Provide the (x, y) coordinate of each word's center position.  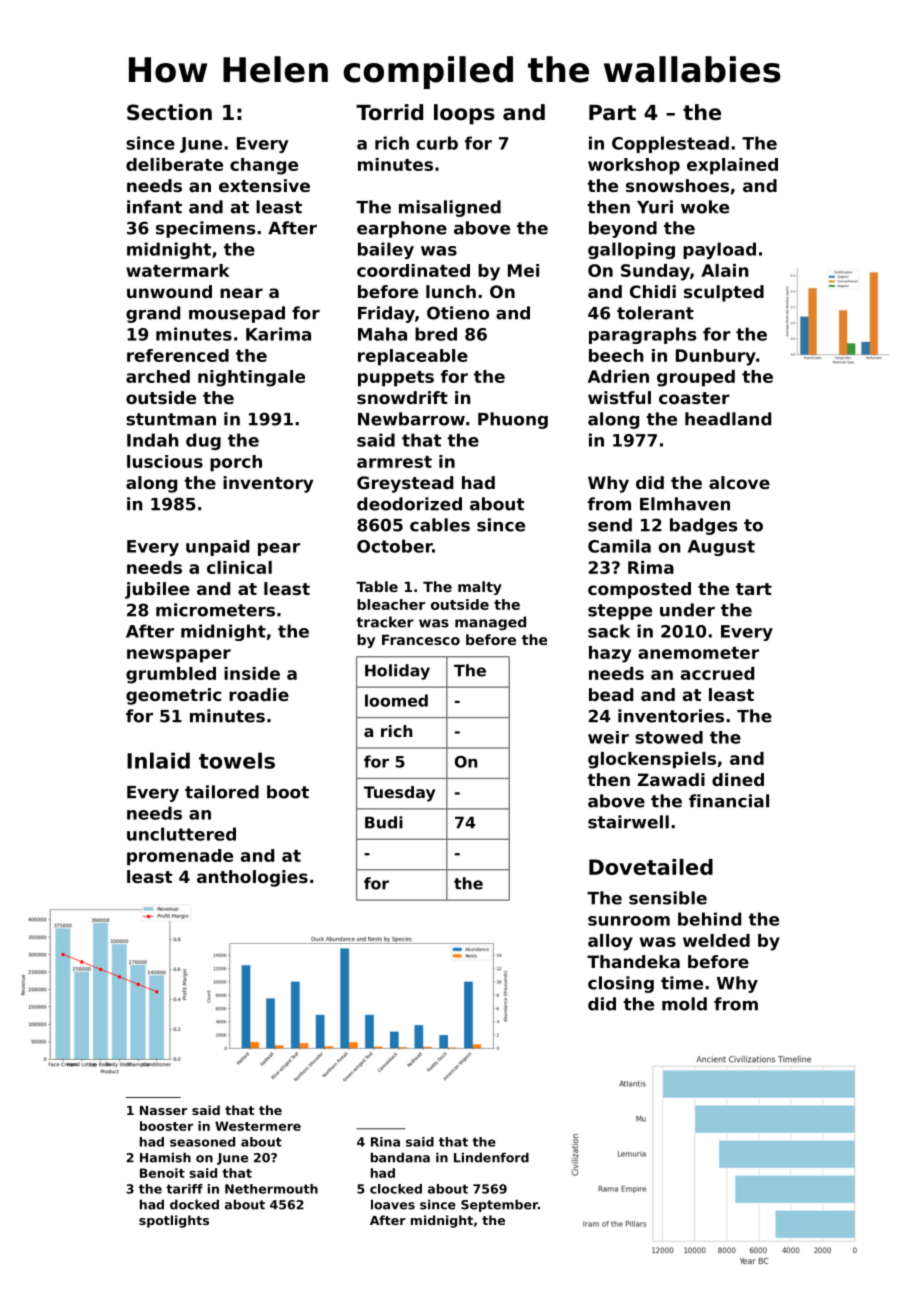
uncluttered (181, 834)
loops (464, 114)
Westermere (258, 1126)
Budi (384, 822)
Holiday (397, 672)
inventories (671, 716)
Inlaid (158, 760)
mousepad (237, 314)
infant (154, 207)
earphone (402, 229)
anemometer (698, 653)
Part (612, 113)
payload (719, 250)
